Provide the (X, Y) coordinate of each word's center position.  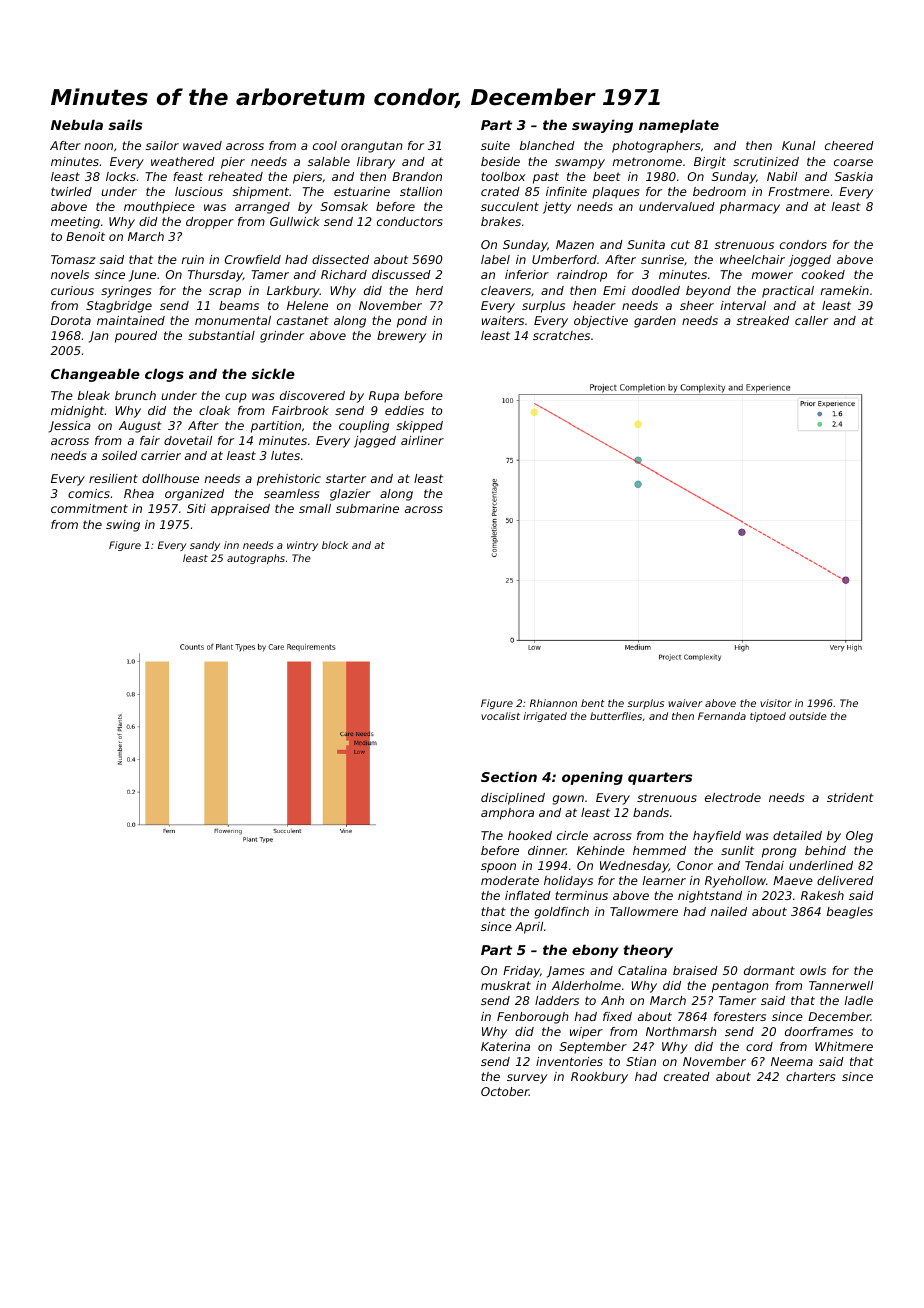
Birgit (710, 163)
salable (329, 161)
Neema (792, 1061)
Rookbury (599, 1078)
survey (527, 1079)
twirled (71, 191)
